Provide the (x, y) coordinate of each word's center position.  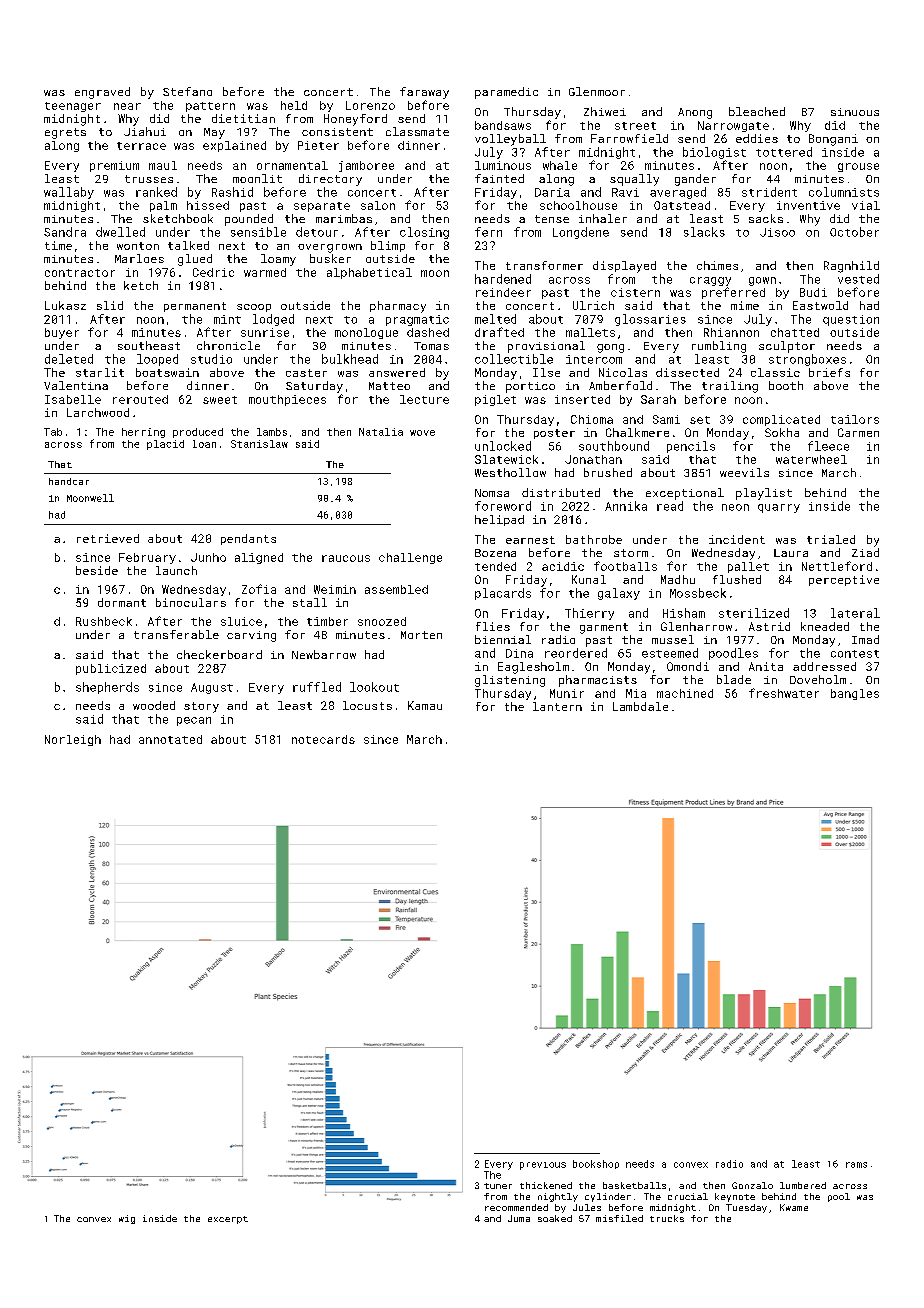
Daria (552, 192)
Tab (53, 432)
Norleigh (73, 740)
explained (234, 146)
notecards (323, 739)
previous (543, 1166)
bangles (855, 694)
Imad (865, 639)
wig (127, 1219)
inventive (808, 205)
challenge (410, 558)
